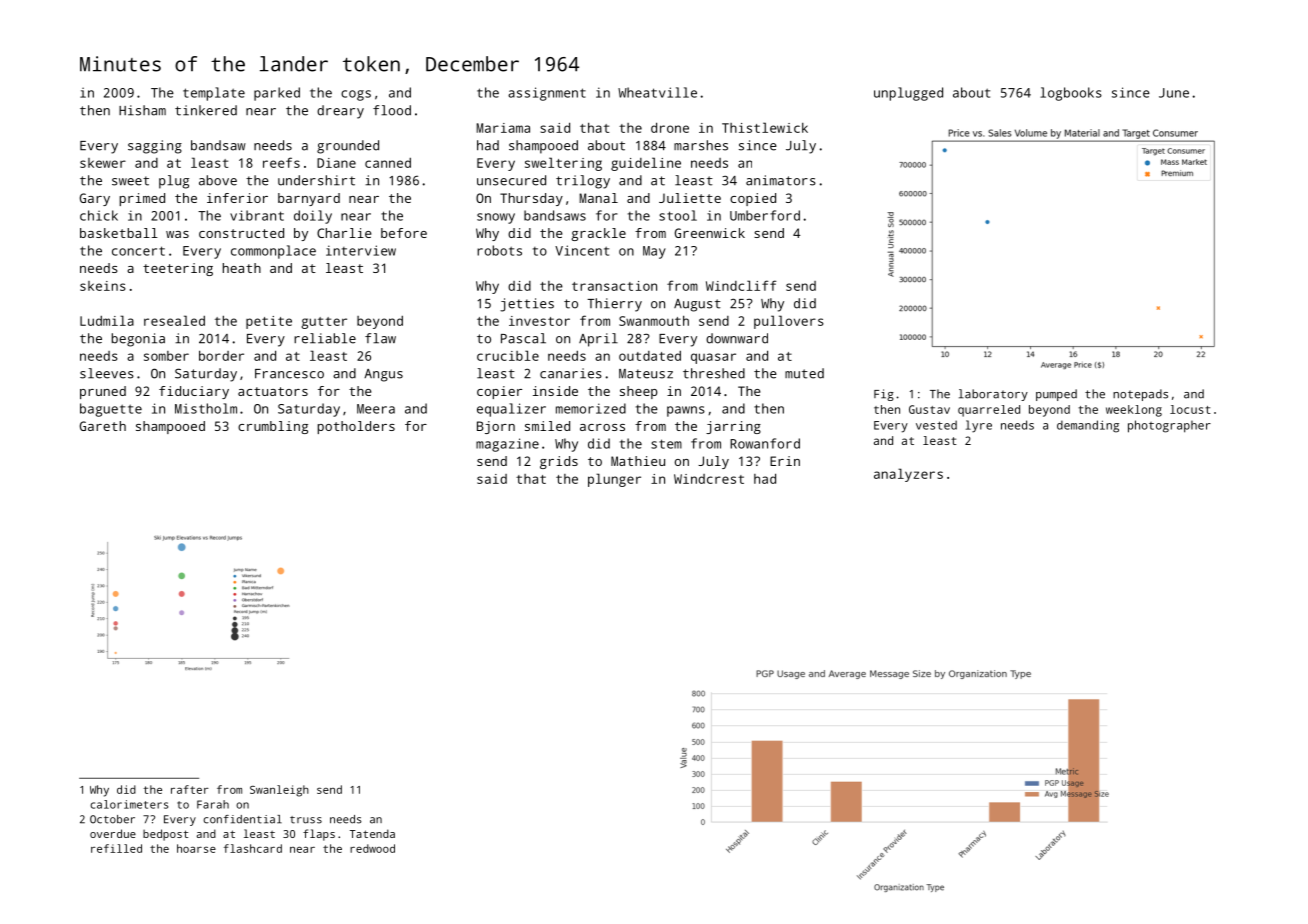  Describe the element at coordinates (142, 110) in the screenshot. I see `Hisham` at that location.
